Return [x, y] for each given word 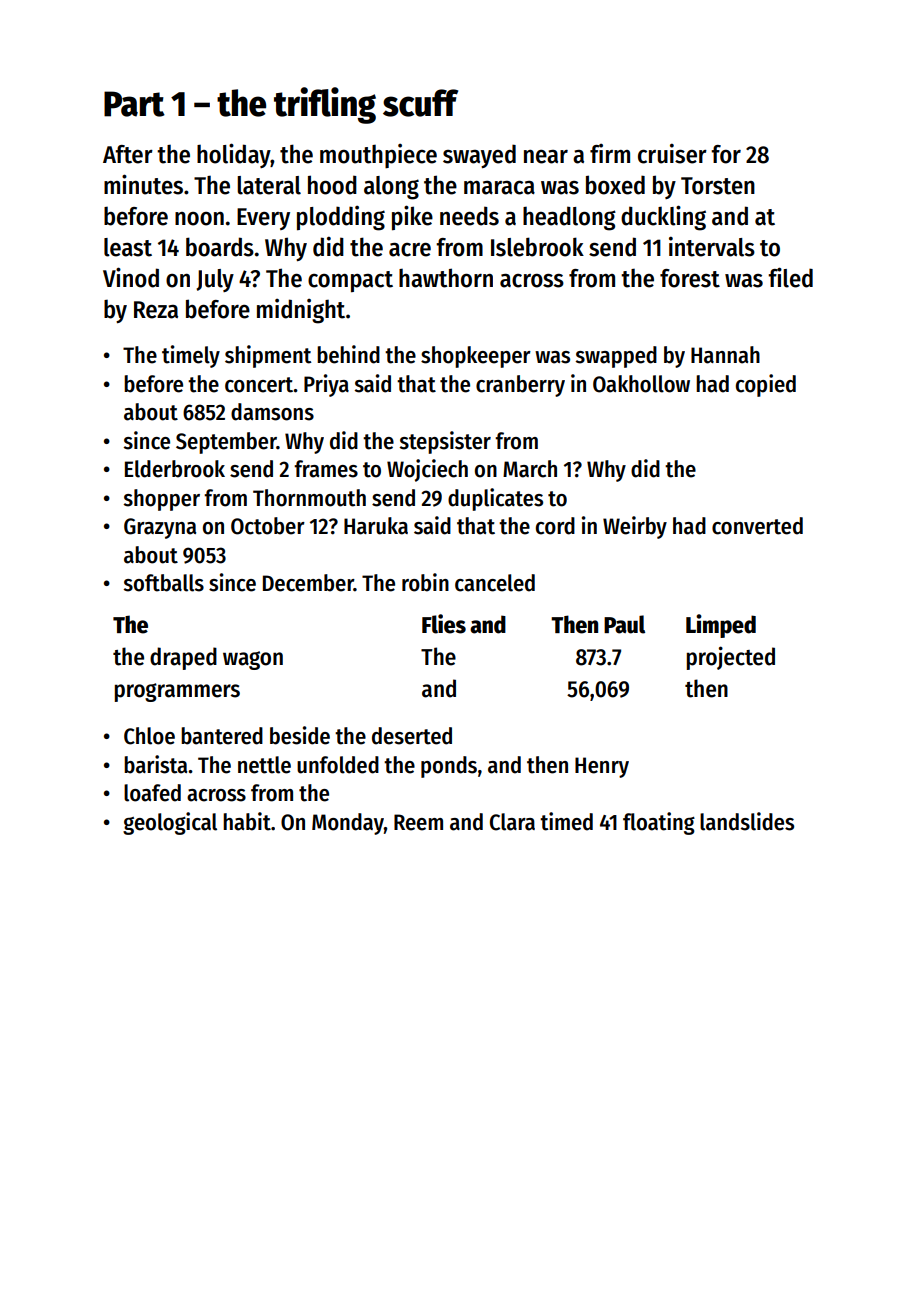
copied [766, 385]
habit [247, 821]
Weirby [635, 527]
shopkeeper [476, 357]
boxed [615, 185]
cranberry [520, 386]
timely [191, 356]
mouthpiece [378, 156]
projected [731, 658]
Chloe [149, 736]
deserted [412, 736]
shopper [161, 500]
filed [790, 277]
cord [555, 526]
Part [134, 104]
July [215, 280]
